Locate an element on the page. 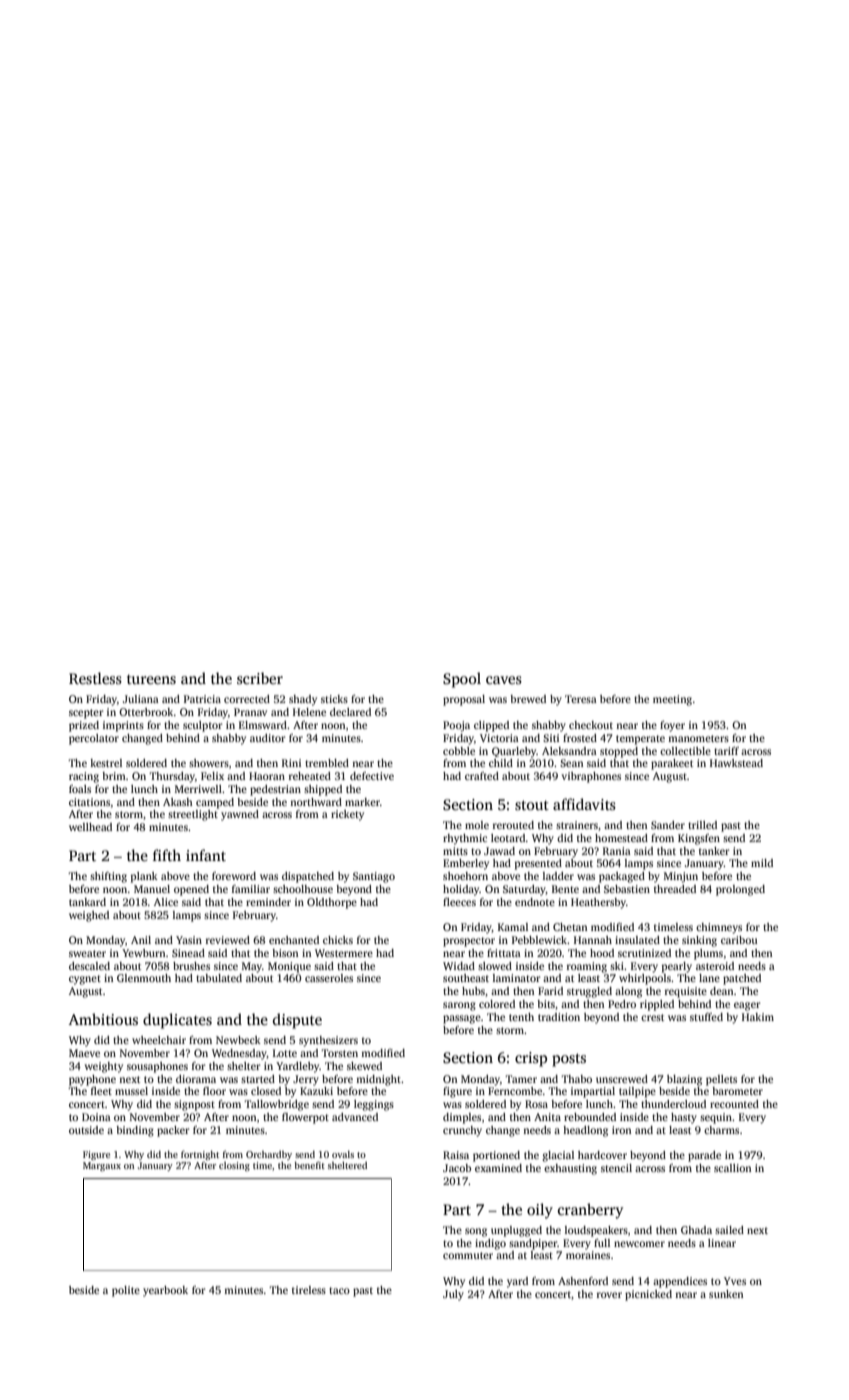 Image resolution: width=849 pixels, height=1400 pixels. Patricia is located at coordinates (202, 699).
